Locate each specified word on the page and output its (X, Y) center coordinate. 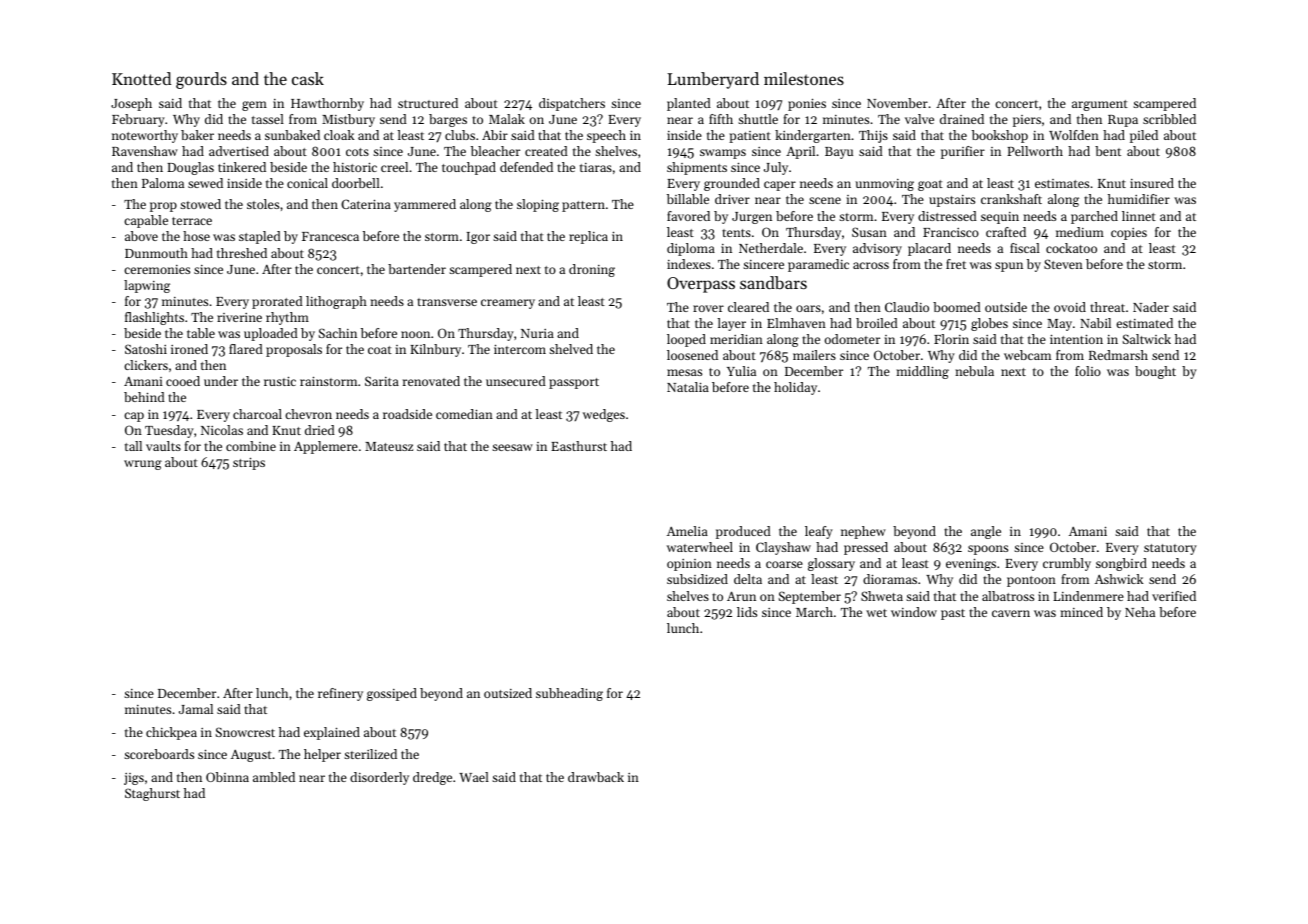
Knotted (141, 78)
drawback (596, 777)
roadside (407, 414)
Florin (951, 339)
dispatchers (572, 104)
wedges (604, 415)
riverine (239, 317)
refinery (340, 694)
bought (1155, 372)
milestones (804, 78)
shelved (571, 349)
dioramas (890, 579)
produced (743, 532)
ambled (274, 777)
